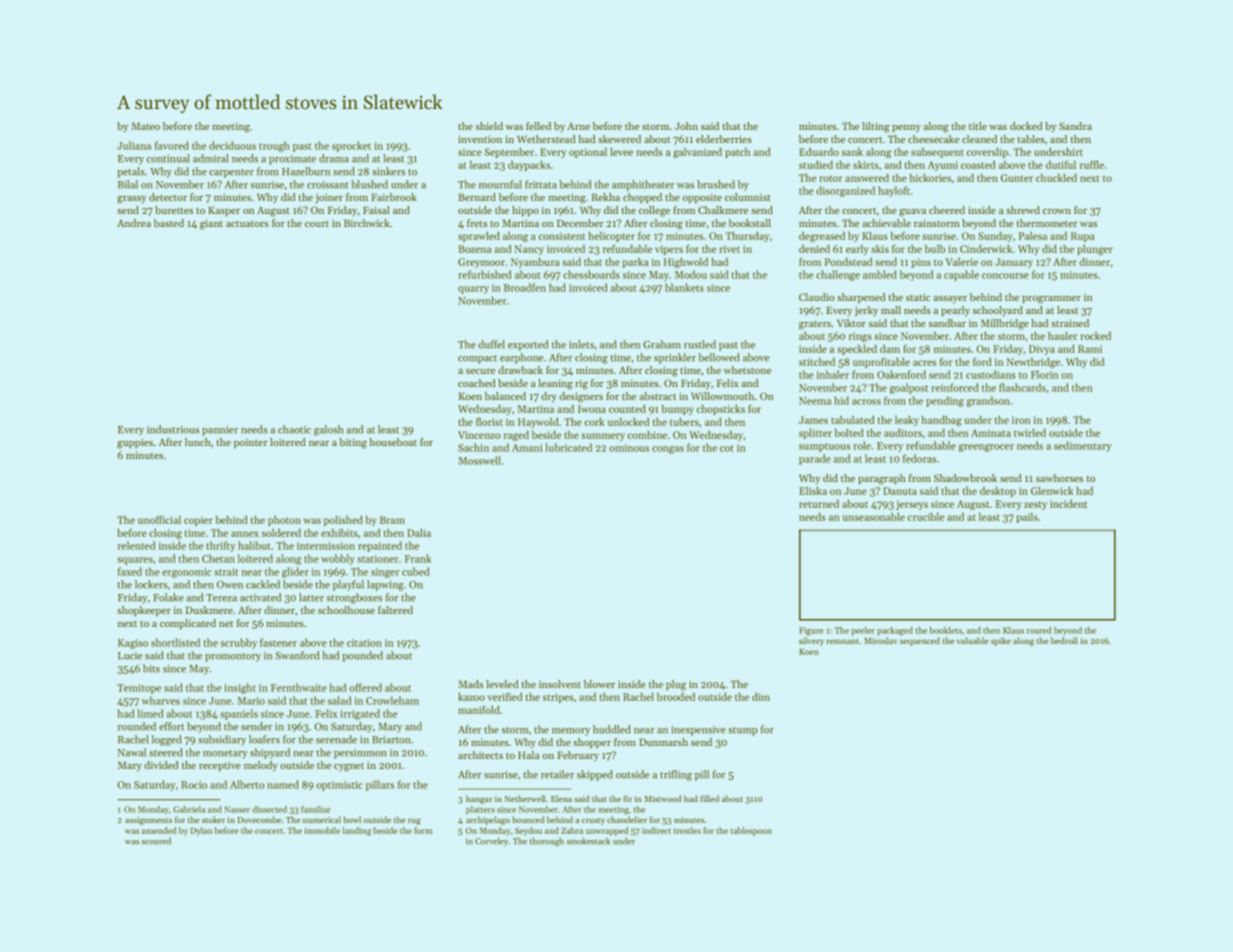  Describe the element at coordinates (687, 830) in the page. I see `trestles` at that location.
